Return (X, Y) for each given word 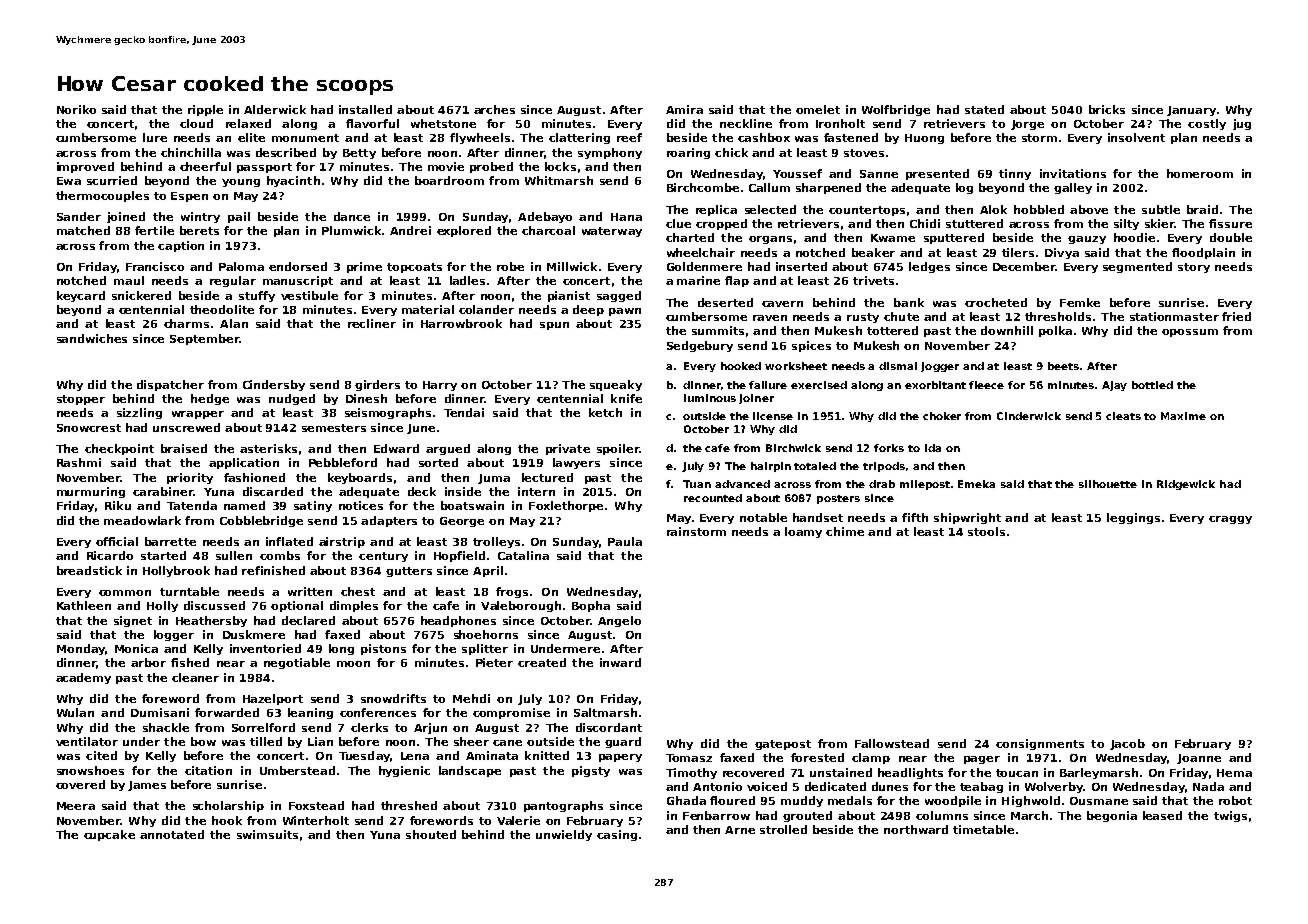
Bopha (591, 606)
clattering (579, 138)
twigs (1230, 816)
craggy (1230, 520)
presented (937, 174)
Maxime (1183, 416)
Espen (189, 197)
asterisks (268, 448)
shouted (431, 834)
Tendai (464, 412)
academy (83, 678)
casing (617, 835)
